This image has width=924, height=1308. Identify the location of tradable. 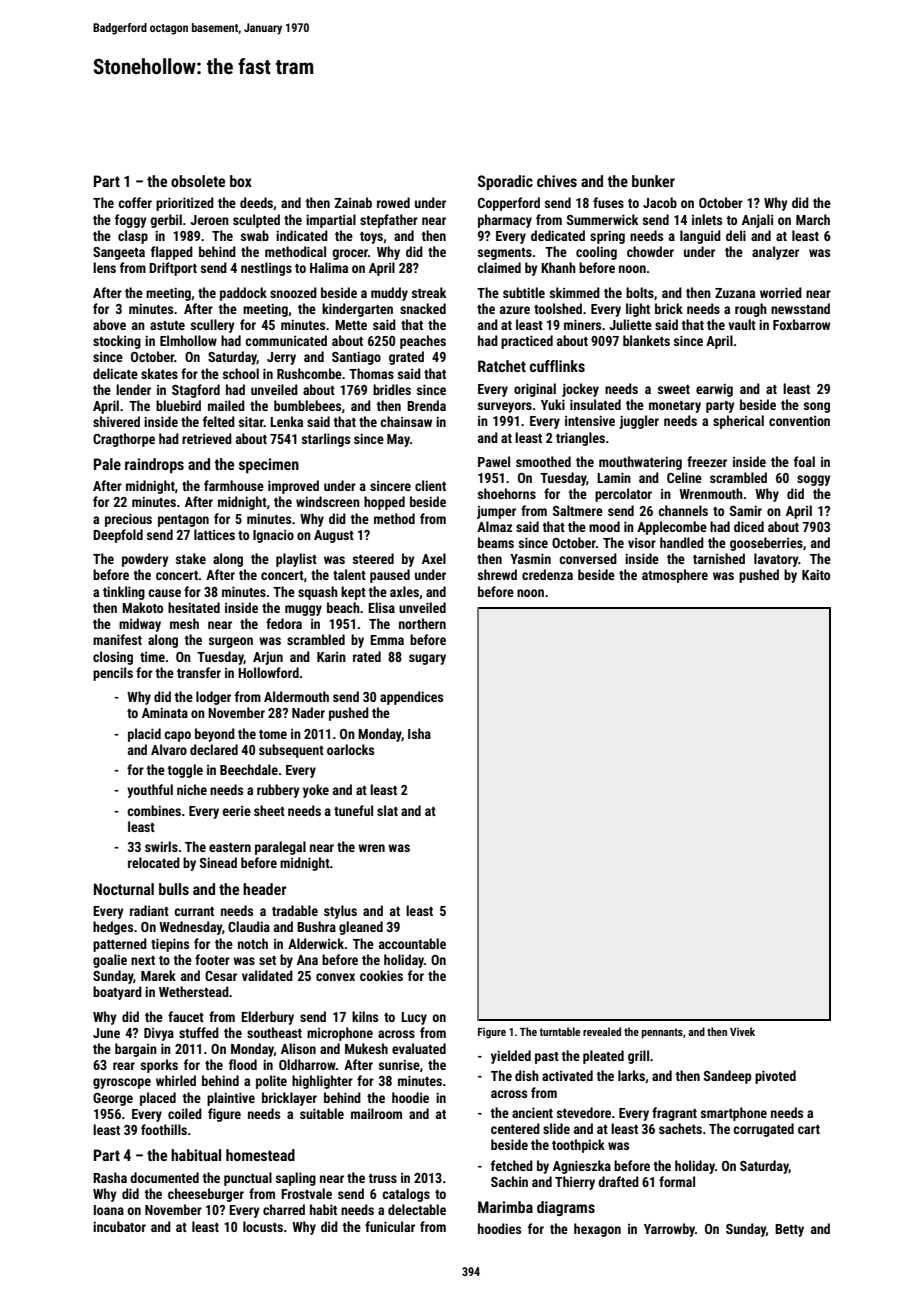
(295, 910).
